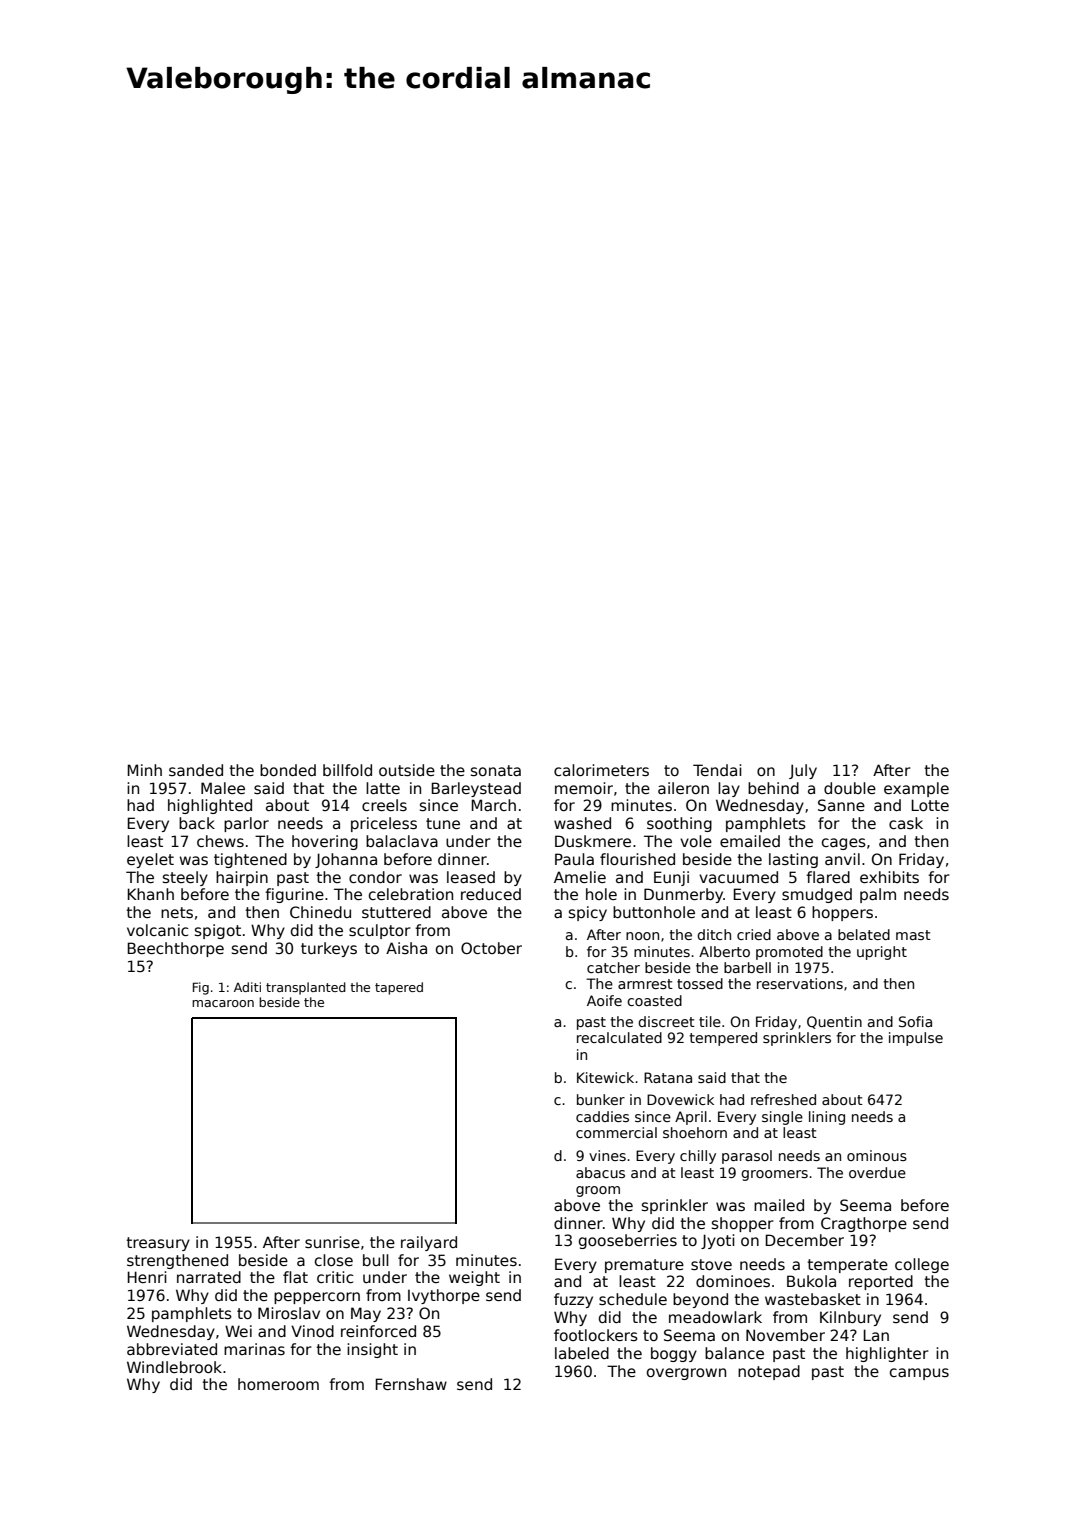 The width and height of the screenshot is (1076, 1521). What do you see at coordinates (158, 1244) in the screenshot?
I see `treasury` at bounding box center [158, 1244].
